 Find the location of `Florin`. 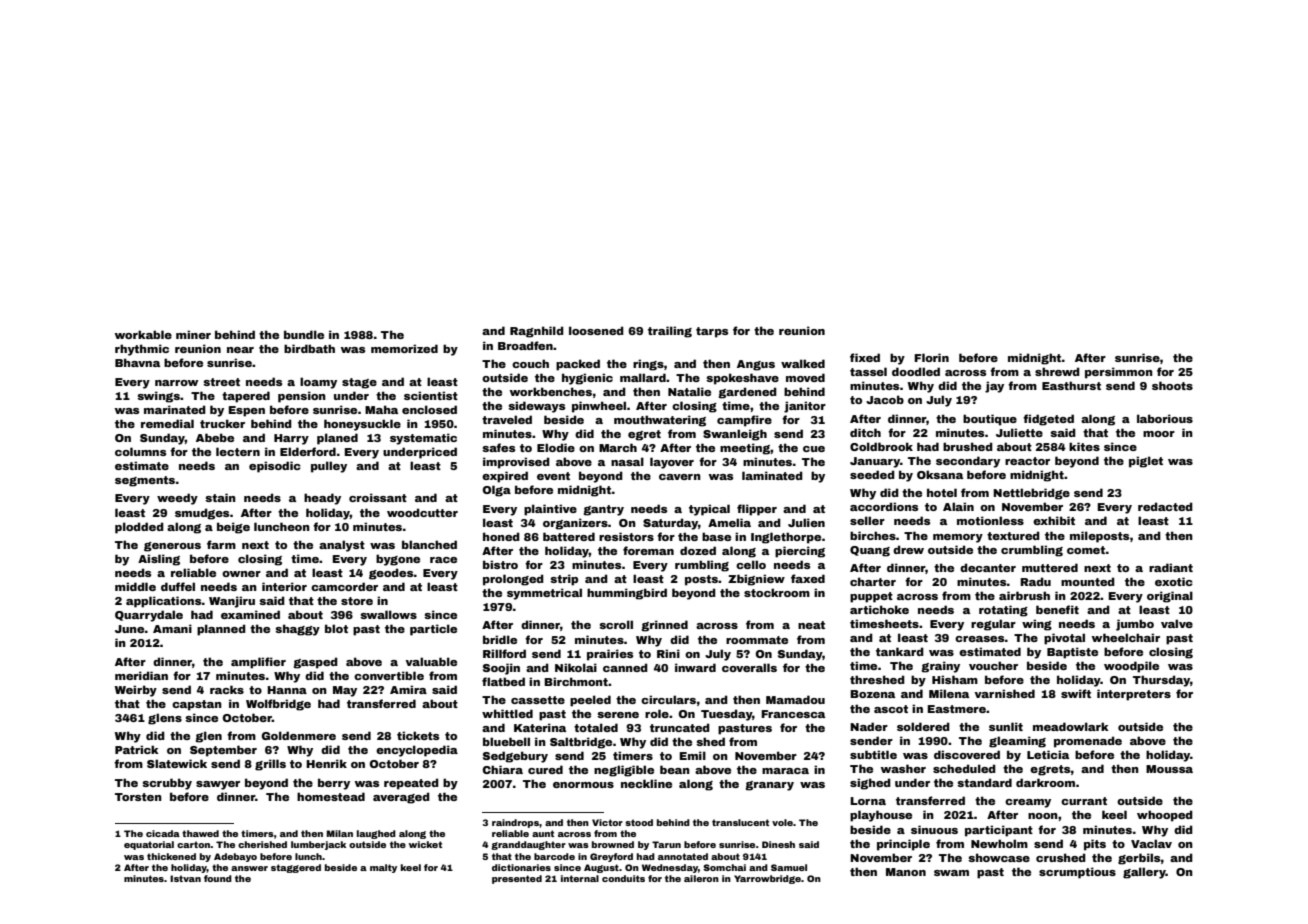

Florin is located at coordinates (931, 357).
